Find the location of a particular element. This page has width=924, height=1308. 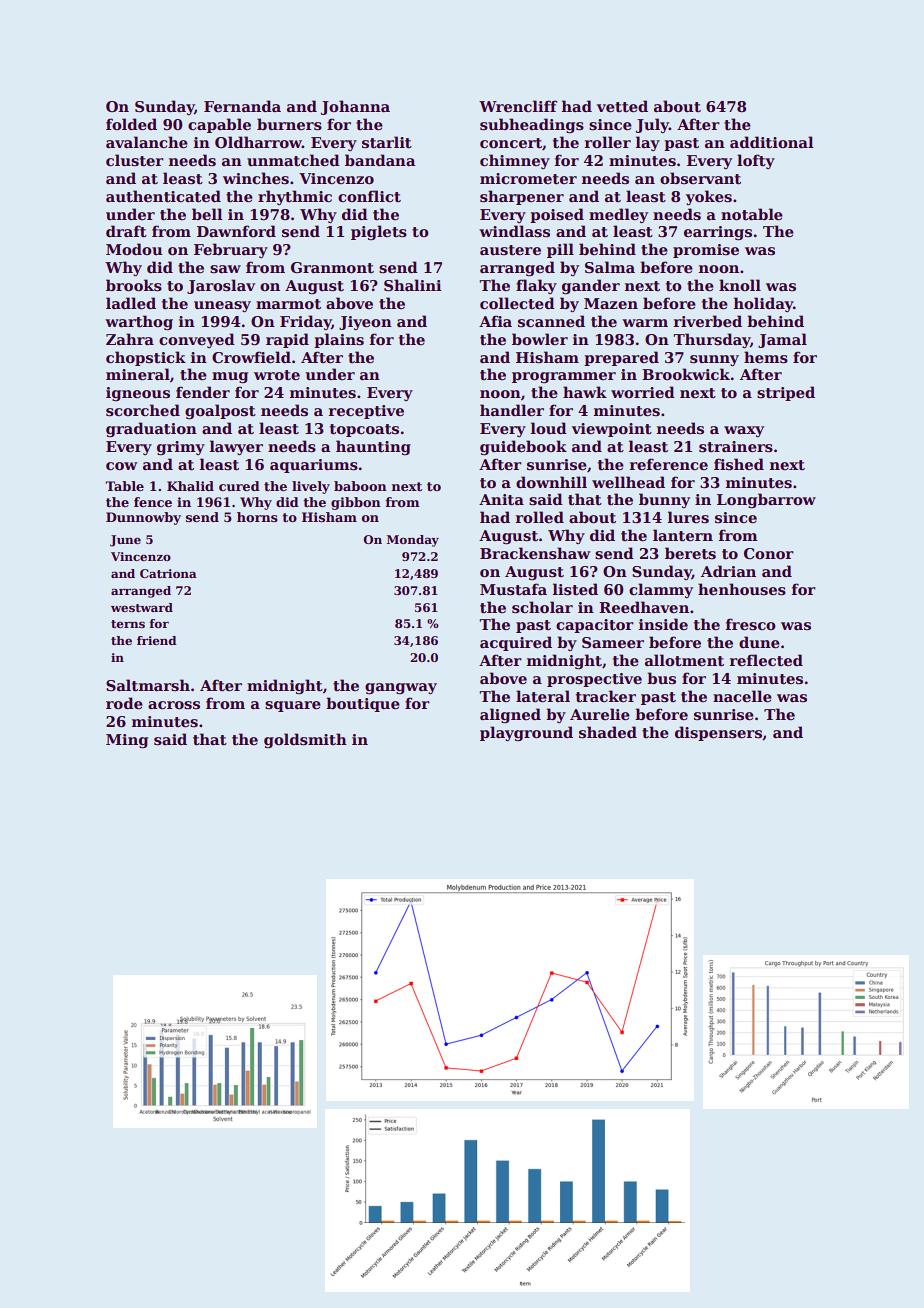

wellhead is located at coordinates (628, 482).
